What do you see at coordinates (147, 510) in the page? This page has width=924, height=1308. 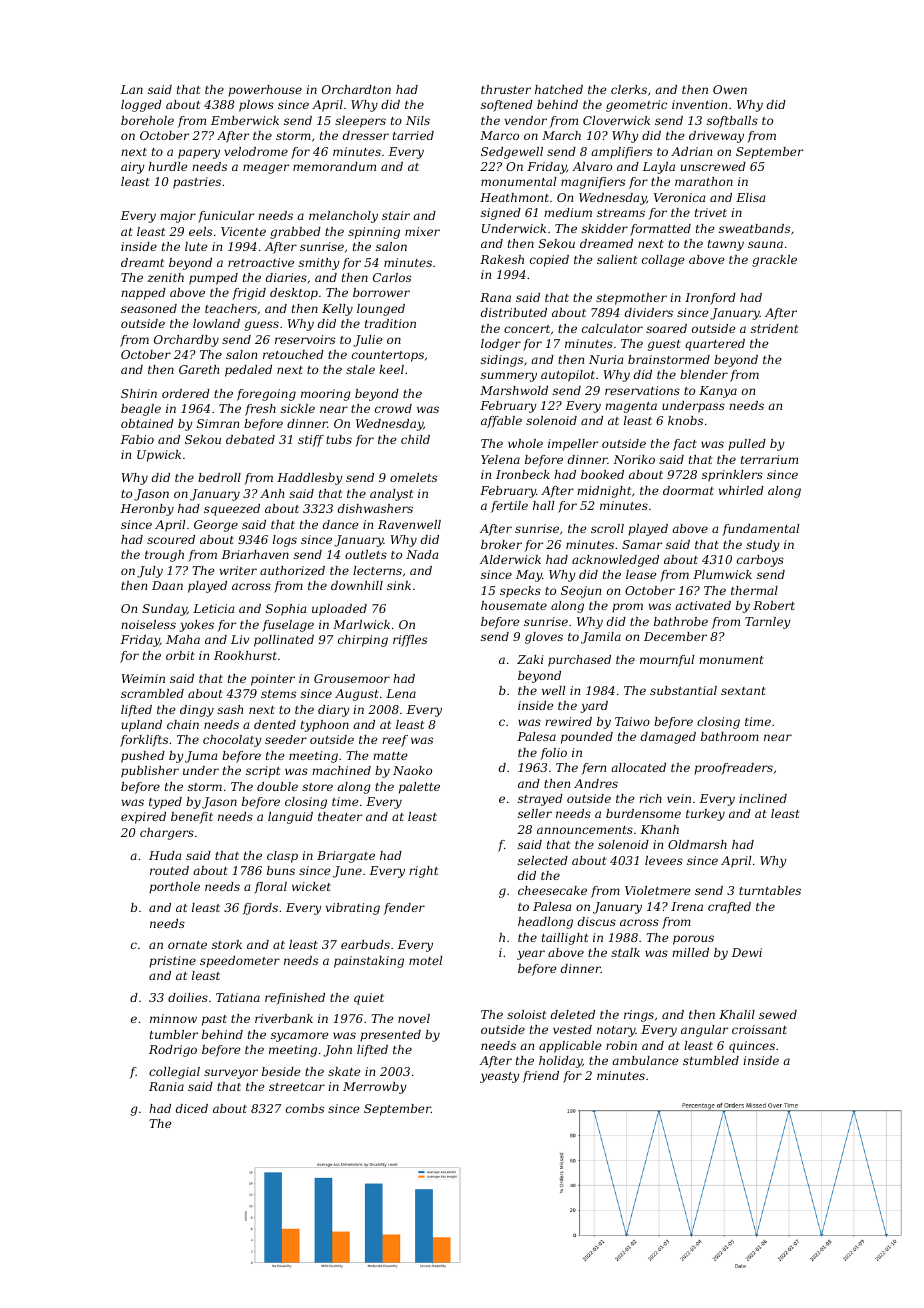 I see `Heronby` at bounding box center [147, 510].
